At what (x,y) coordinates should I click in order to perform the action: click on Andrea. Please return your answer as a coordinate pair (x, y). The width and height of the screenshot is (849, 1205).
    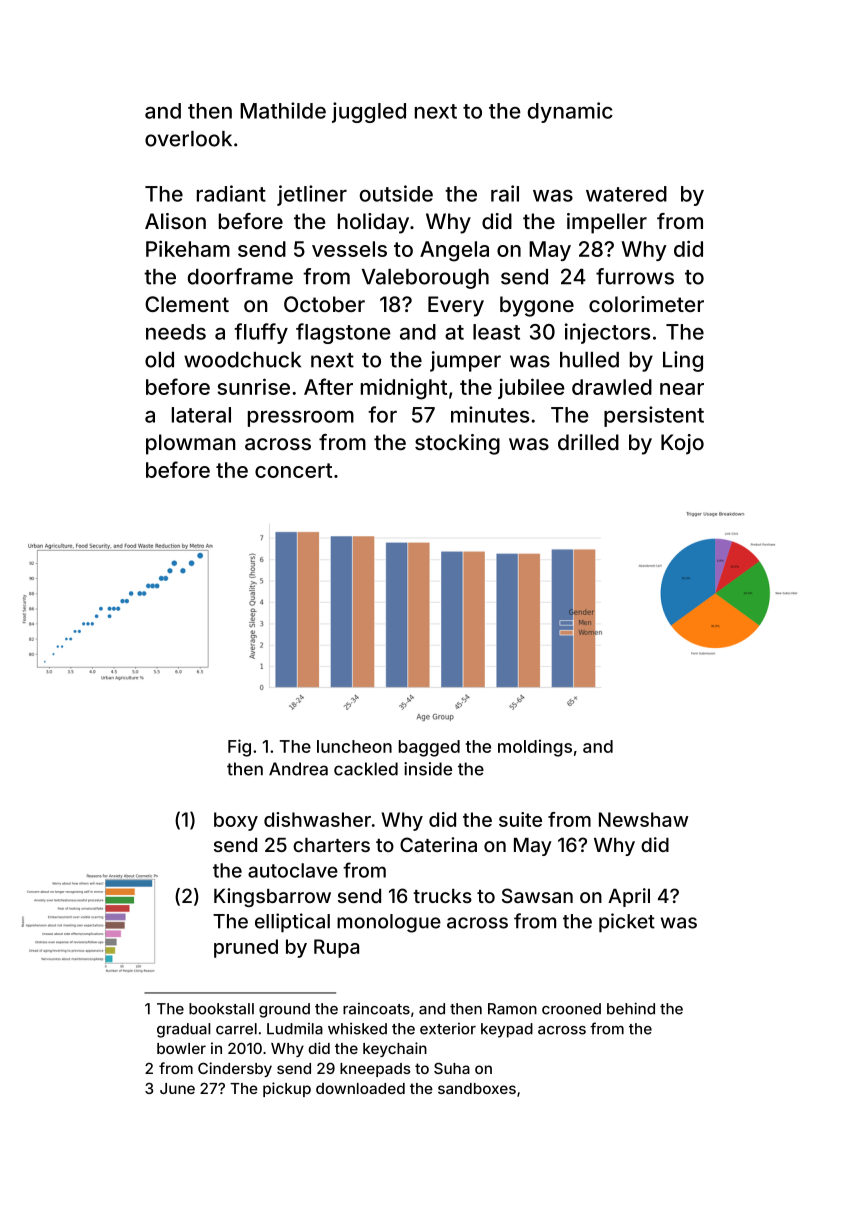
    Looking at the image, I should click on (298, 769).
